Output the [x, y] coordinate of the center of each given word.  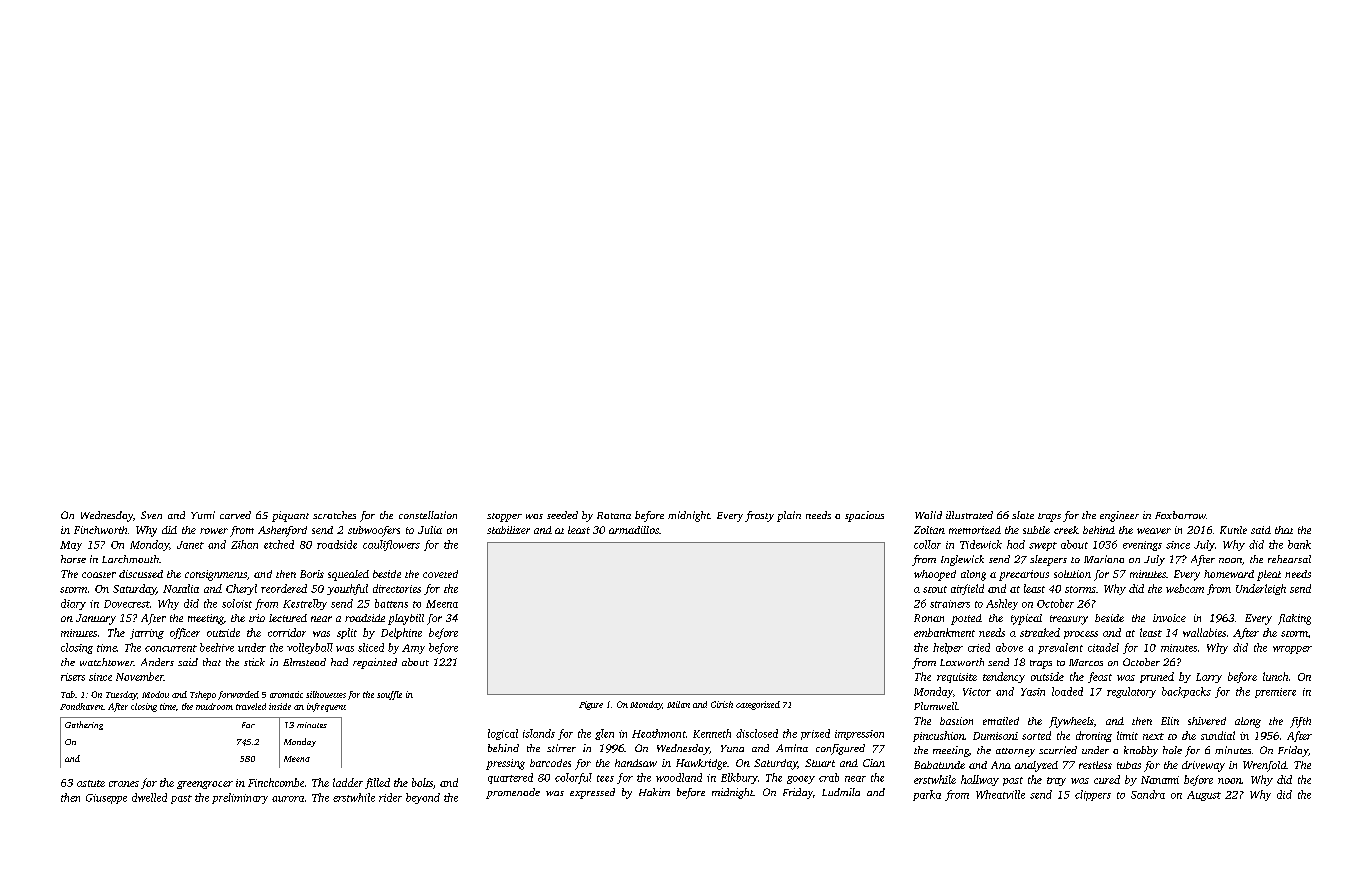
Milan [678, 704]
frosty [759, 516]
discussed [141, 574]
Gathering [84, 725]
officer [185, 633]
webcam [1185, 588]
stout [935, 589]
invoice [1169, 618]
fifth [1300, 722]
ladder [348, 782]
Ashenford [282, 531]
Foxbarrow [1180, 515]
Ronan [929, 618]
